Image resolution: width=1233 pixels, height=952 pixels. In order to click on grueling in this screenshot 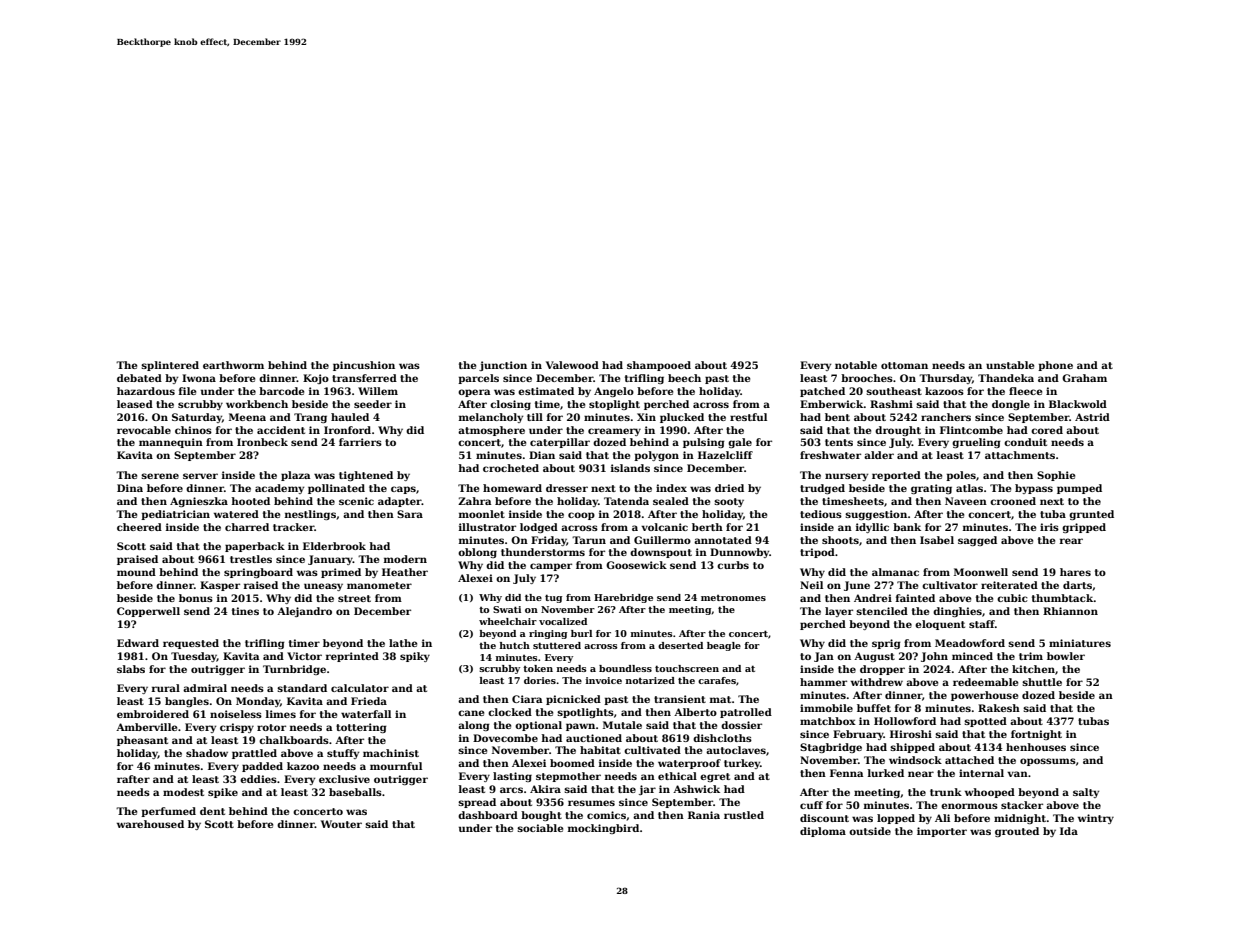, I will do `click(976, 443)`.
